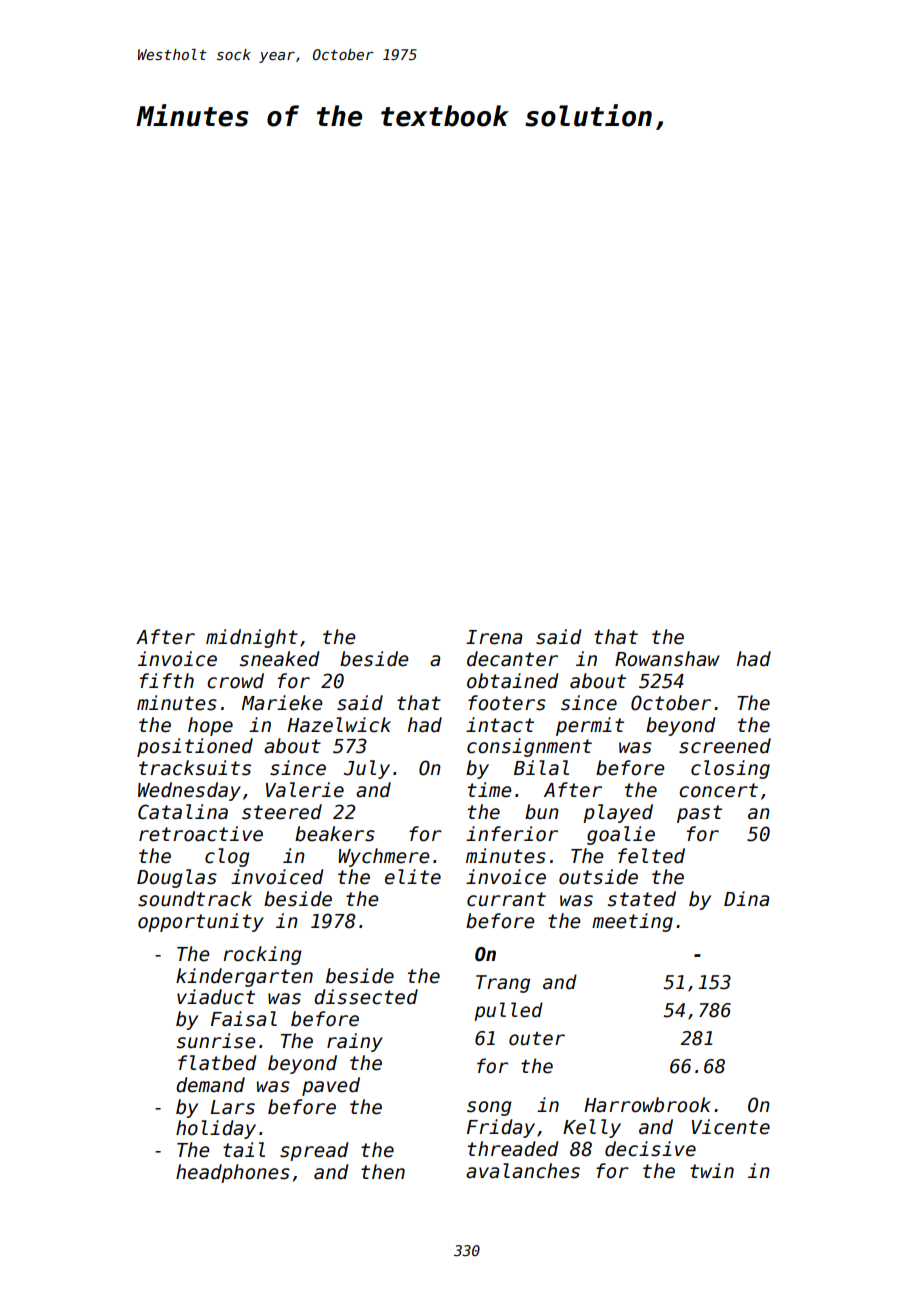 This page has height=1316, width=908. Describe the element at coordinates (523, 1171) in the page. I see `avalanches` at that location.
